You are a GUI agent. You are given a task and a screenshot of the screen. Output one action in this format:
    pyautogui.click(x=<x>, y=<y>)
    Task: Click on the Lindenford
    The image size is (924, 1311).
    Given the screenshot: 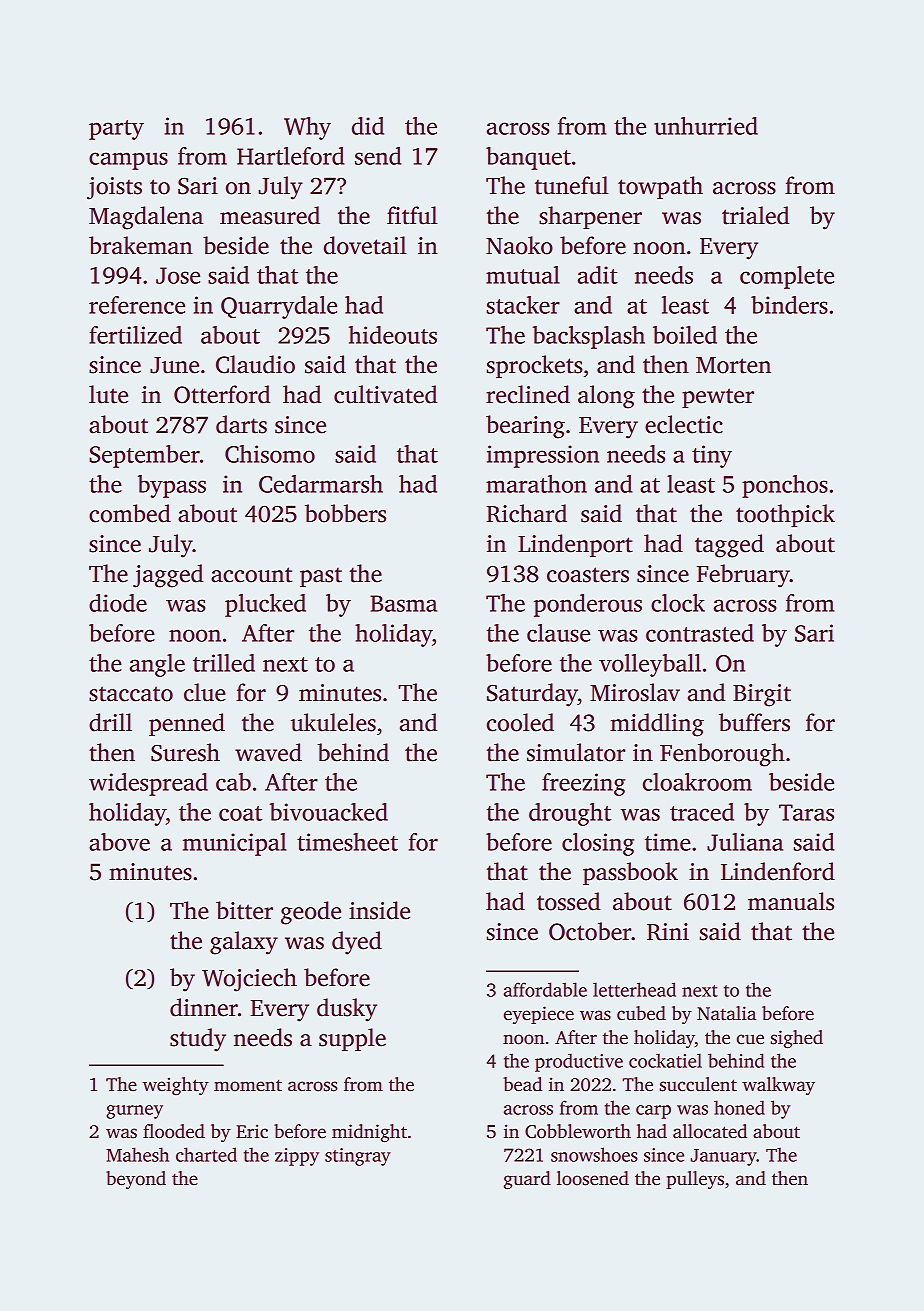 What is the action you would take?
    pyautogui.click(x=778, y=871)
